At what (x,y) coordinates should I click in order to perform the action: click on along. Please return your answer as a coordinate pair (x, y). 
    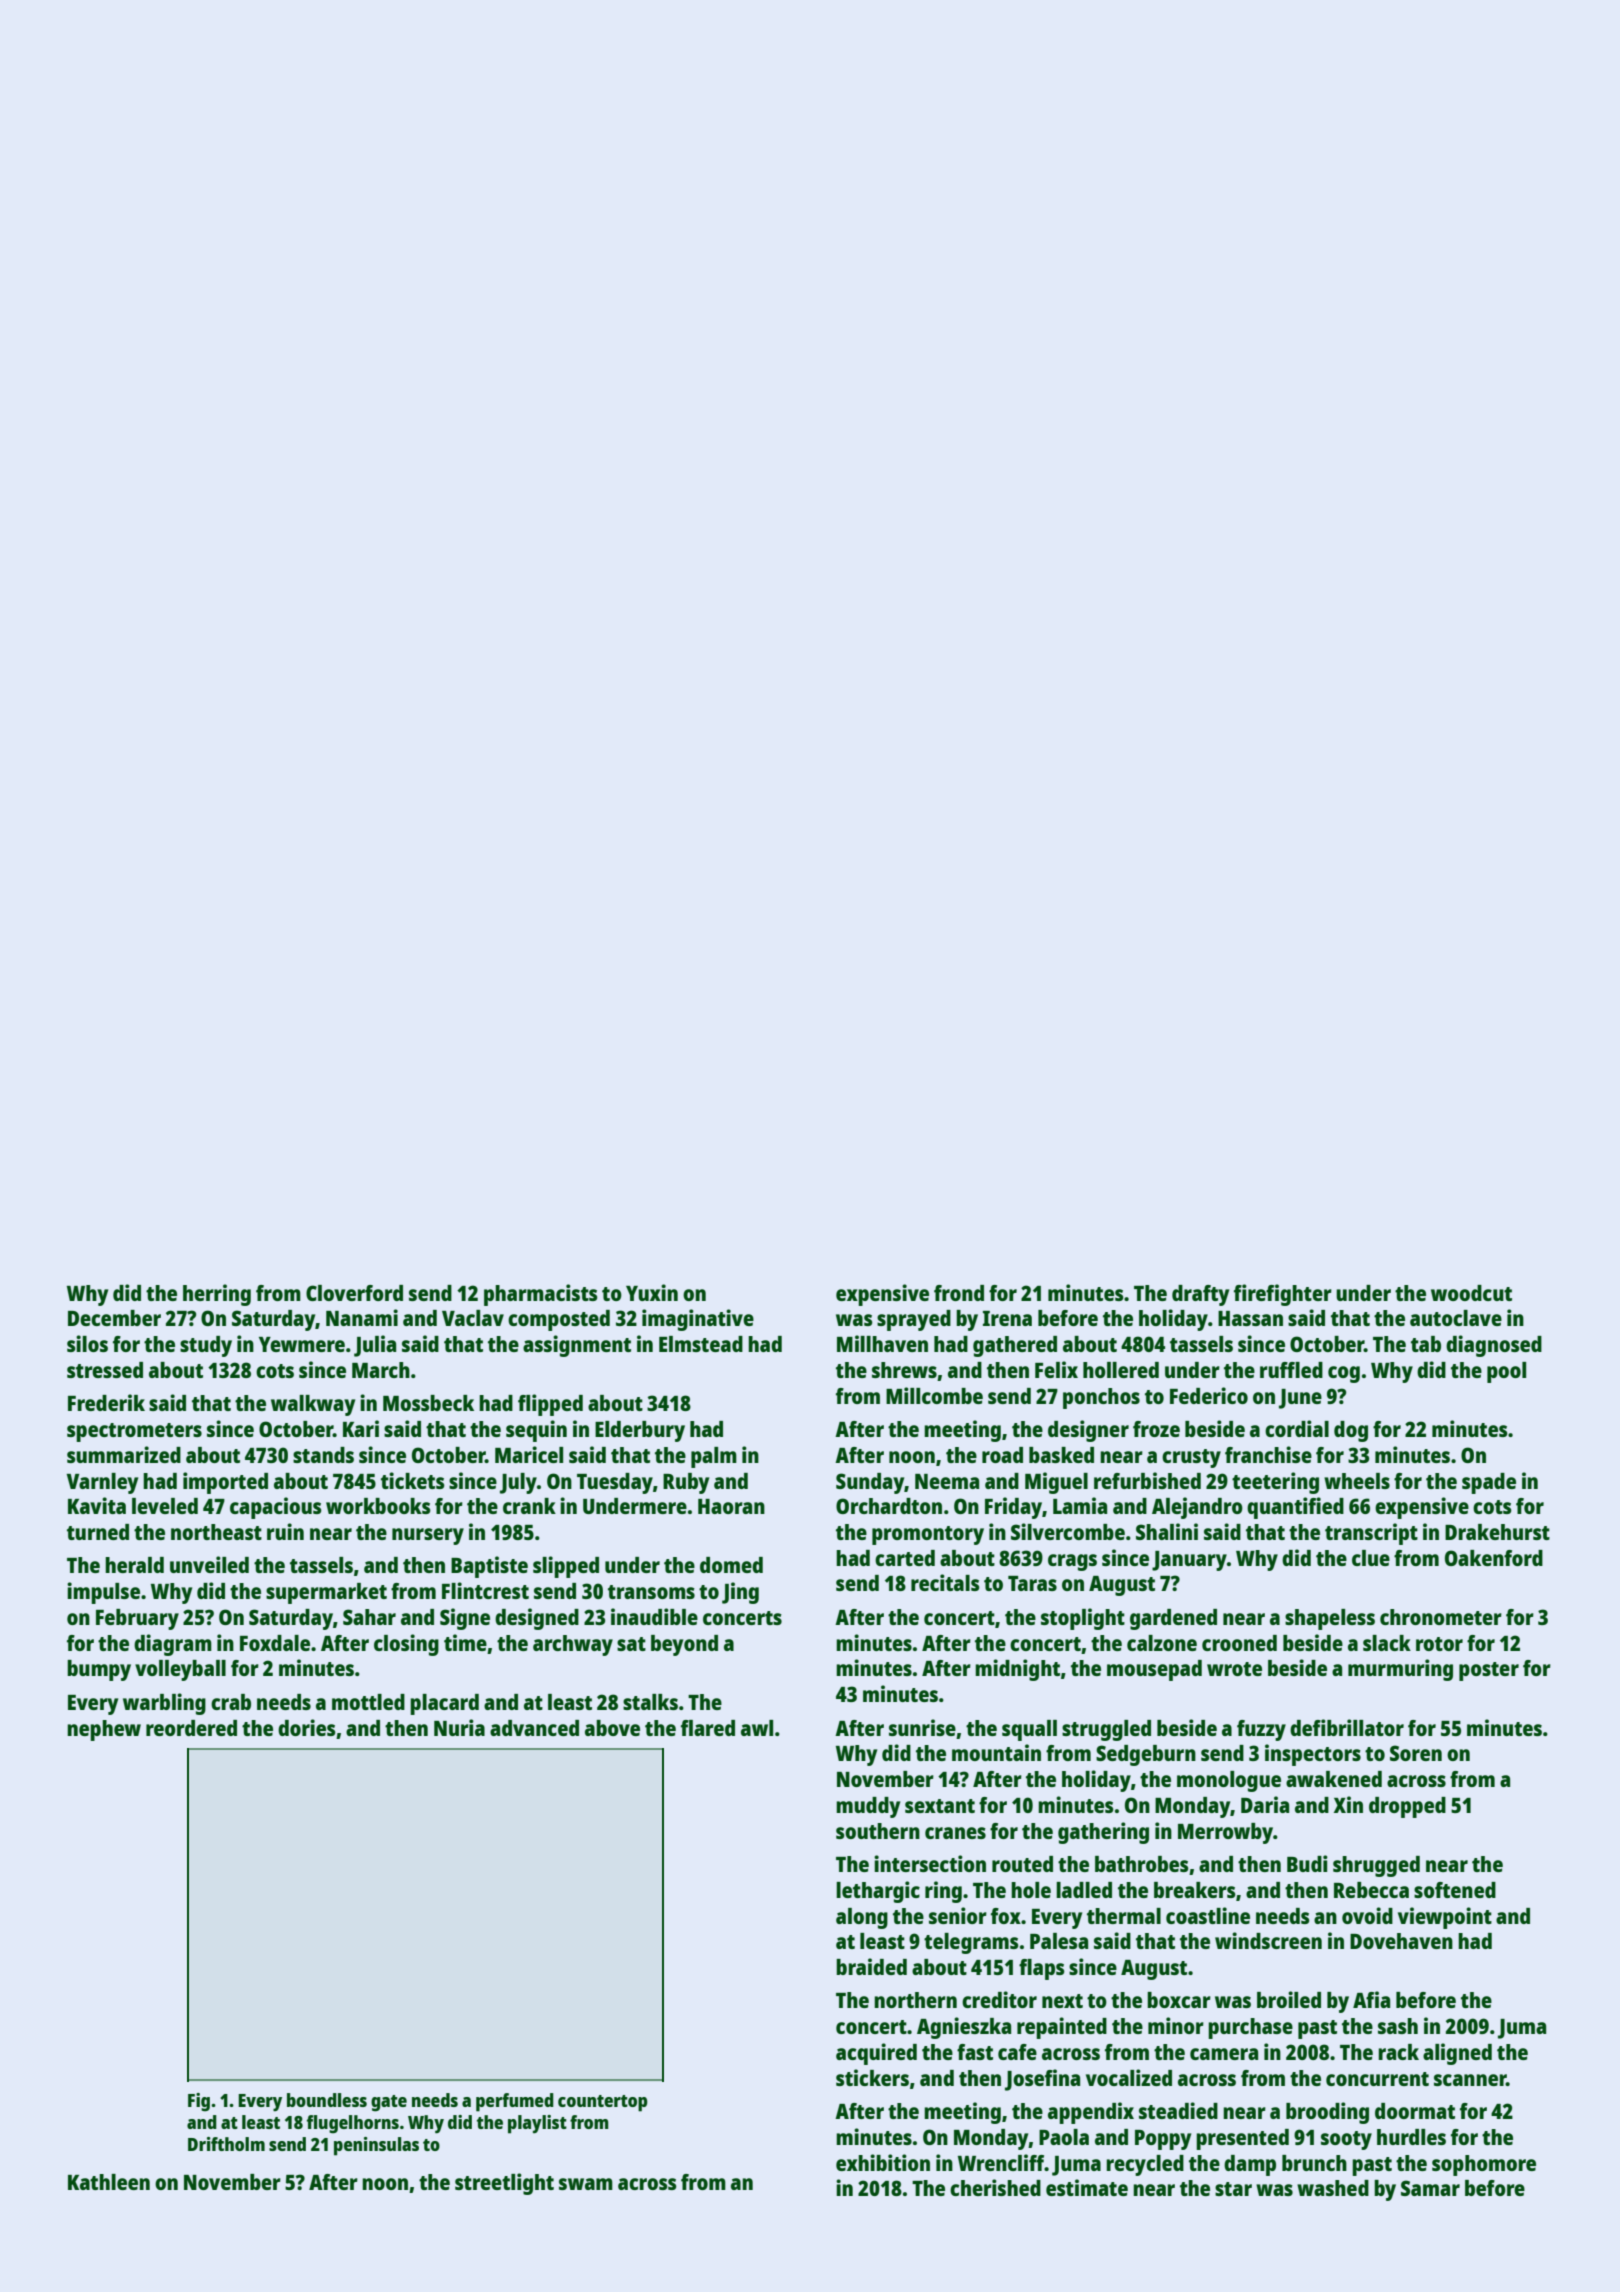
    Looking at the image, I should click on (862, 1918).
